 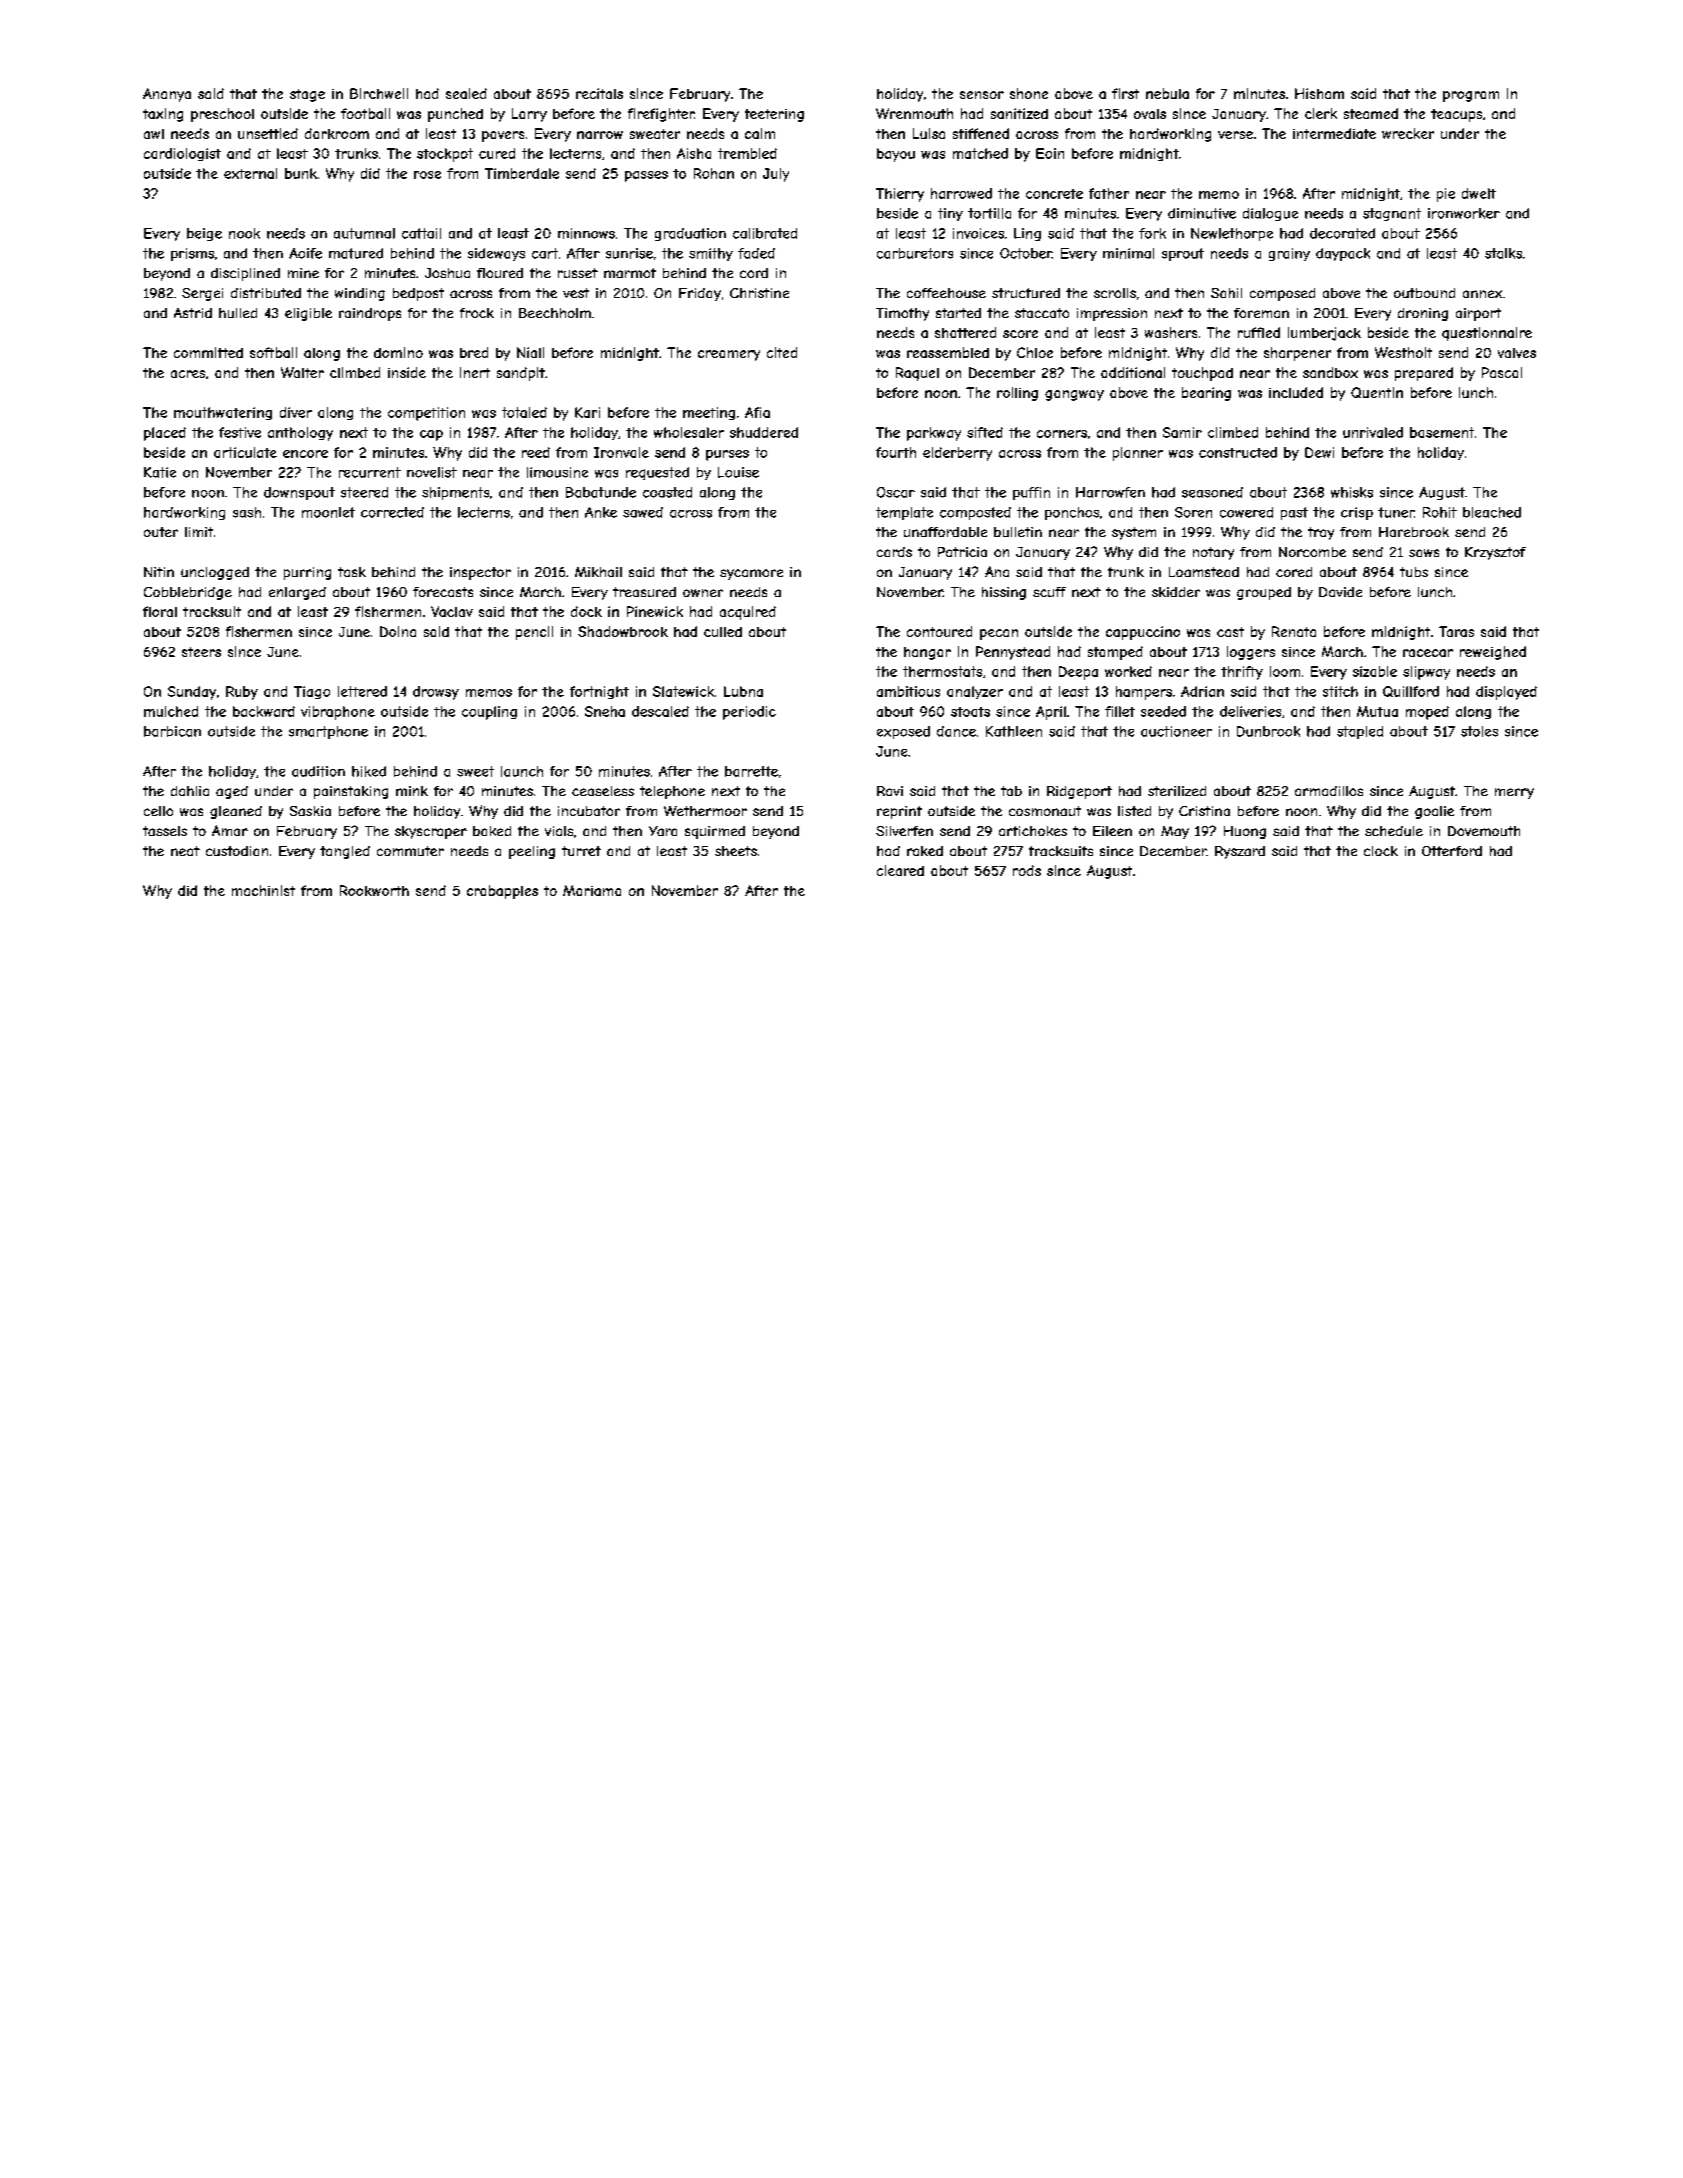 What do you see at coordinates (297, 593) in the page?
I see `enlarged` at bounding box center [297, 593].
